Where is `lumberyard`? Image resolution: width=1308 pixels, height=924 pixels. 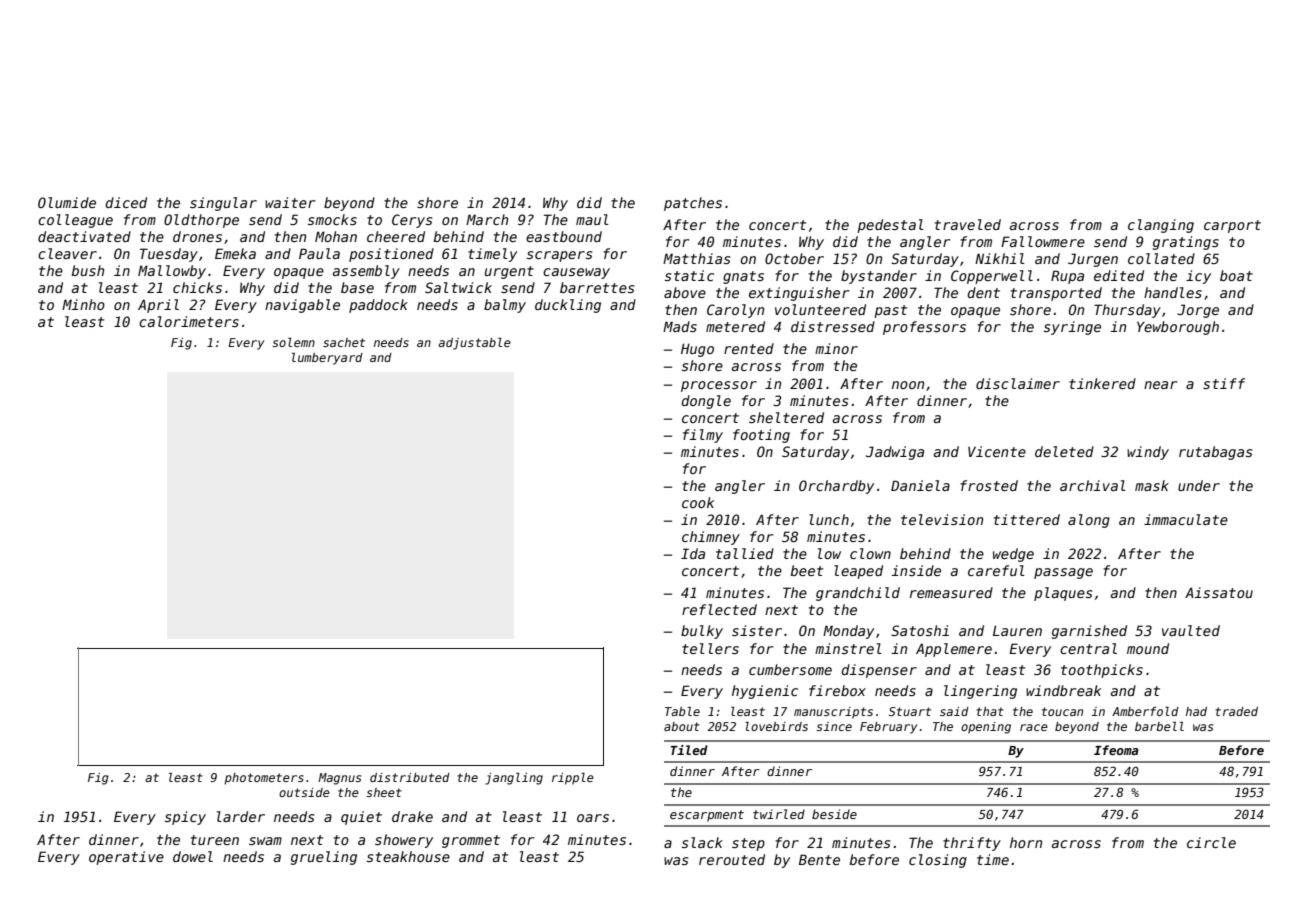
lumberyard is located at coordinates (327, 359).
